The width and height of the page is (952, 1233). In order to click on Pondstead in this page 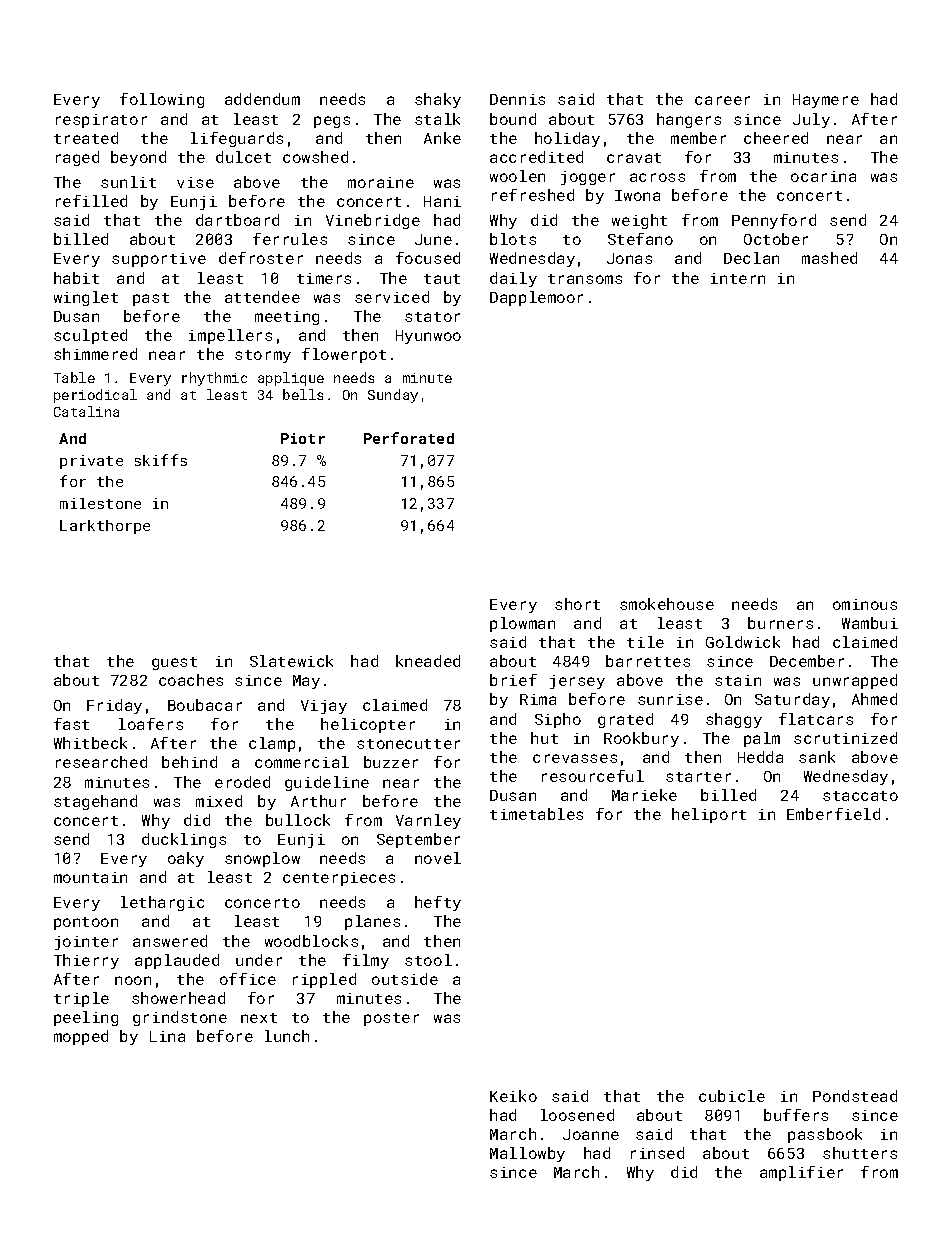, I will do `click(855, 1096)`.
